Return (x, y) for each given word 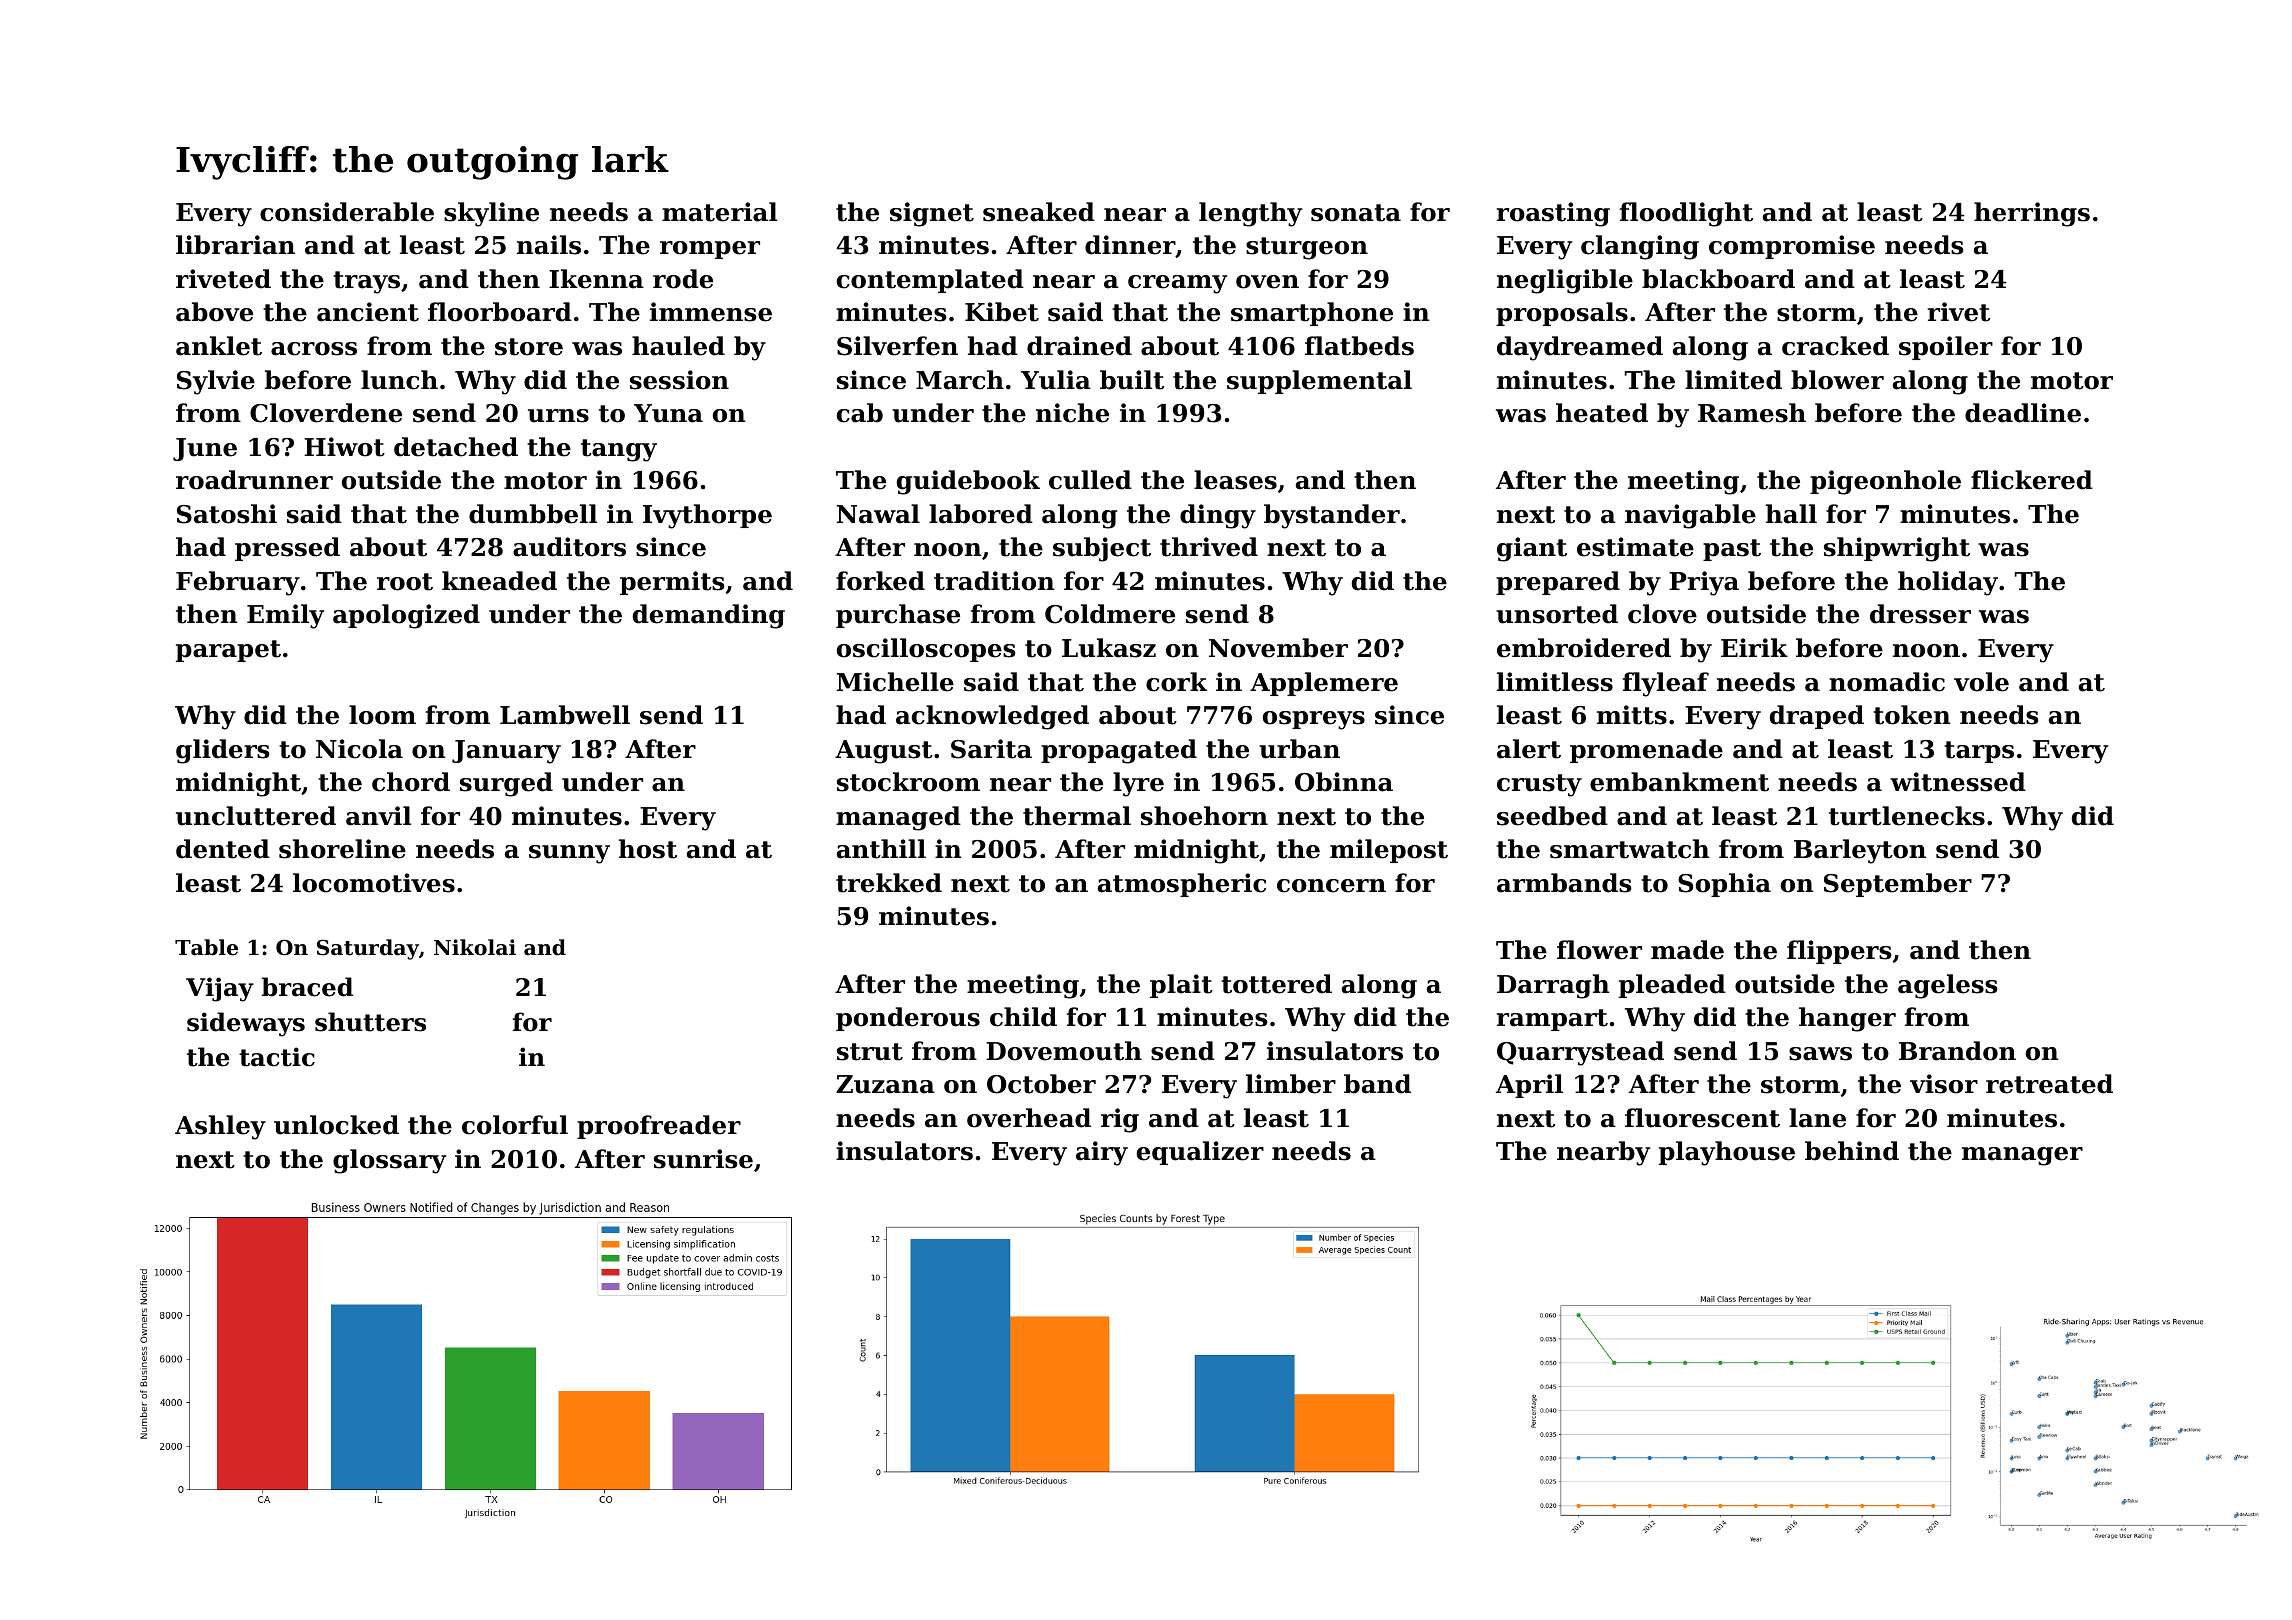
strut (870, 1052)
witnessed (1958, 782)
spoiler (1946, 348)
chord (411, 782)
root (405, 582)
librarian (235, 245)
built (1132, 380)
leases (1235, 480)
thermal (1077, 816)
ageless (1948, 986)
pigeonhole (1885, 482)
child (1023, 1017)
